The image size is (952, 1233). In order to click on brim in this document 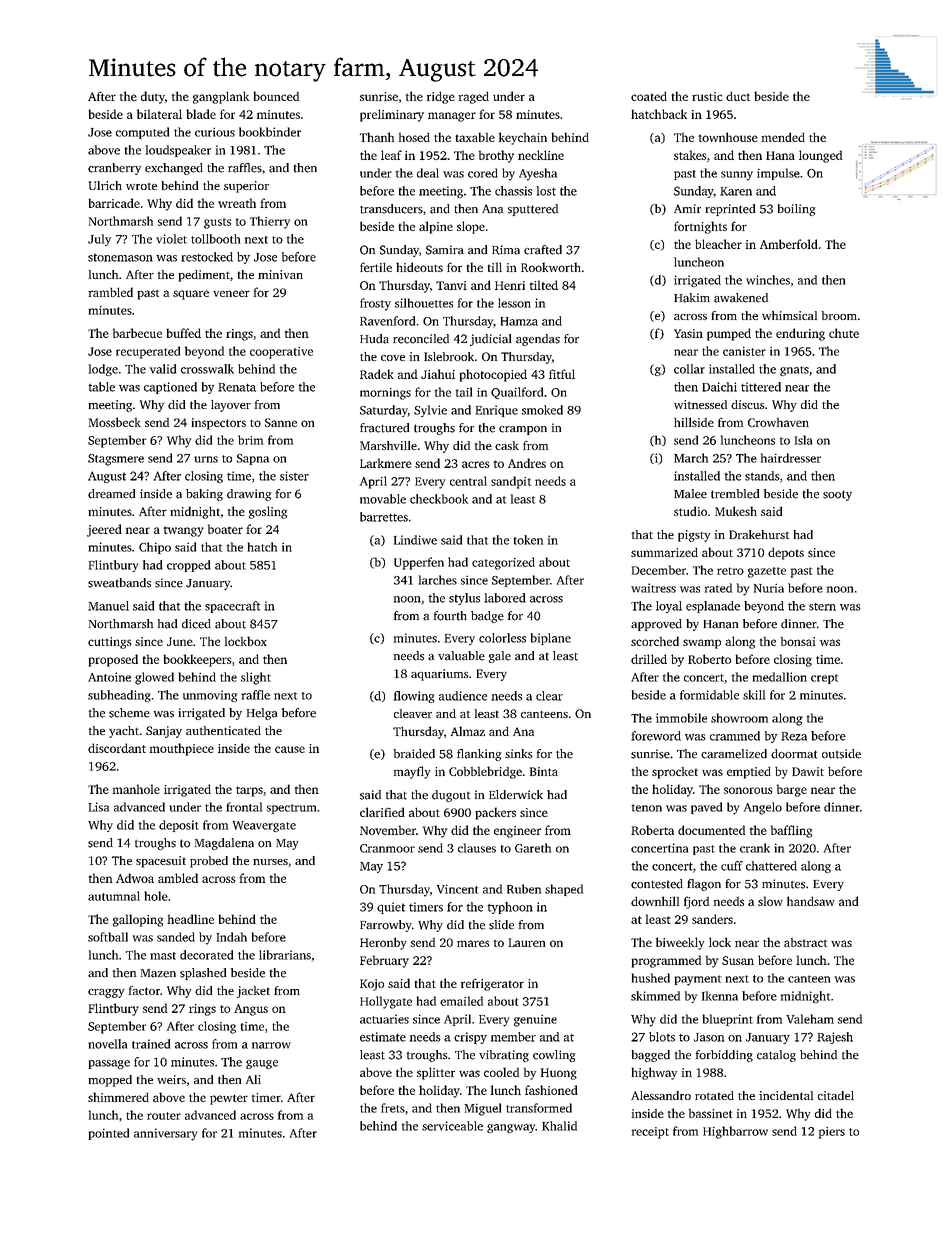, I will do `click(250, 440)`.
